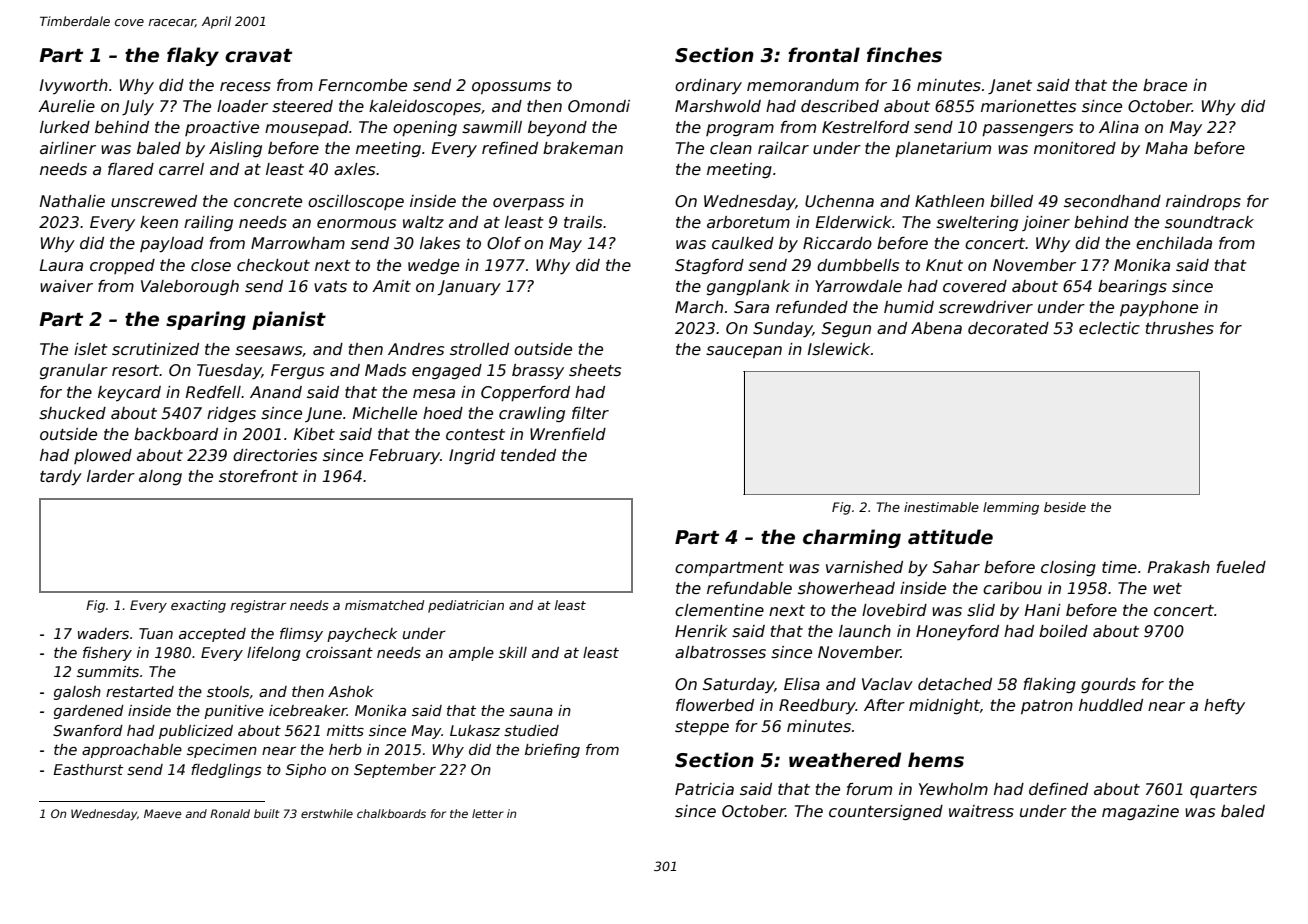 This document has height=924, width=1308. What do you see at coordinates (886, 812) in the document?
I see `countersigned` at bounding box center [886, 812].
